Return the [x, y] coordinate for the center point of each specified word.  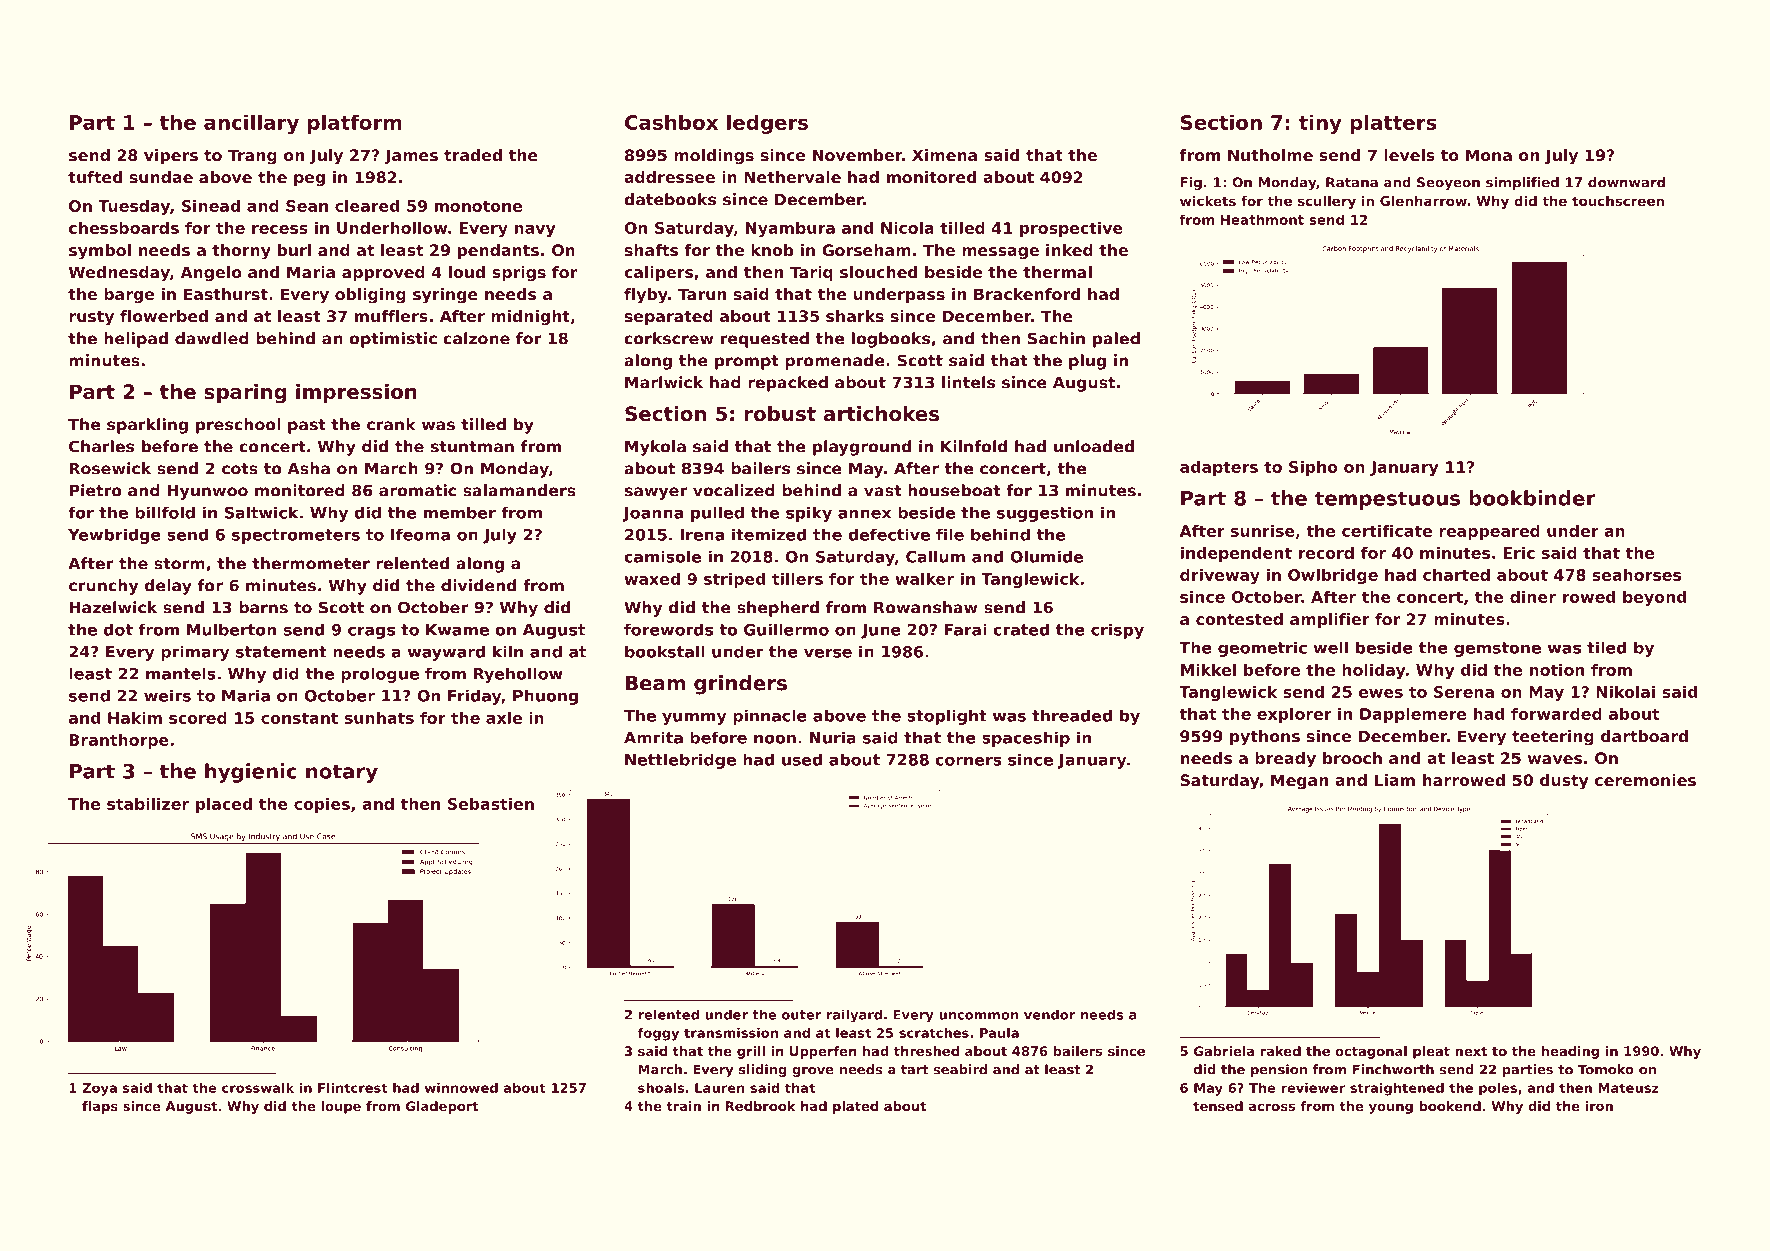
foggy [658, 1034]
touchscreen [1618, 201]
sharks [855, 316]
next [1471, 1051]
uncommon [979, 1016]
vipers [171, 157]
